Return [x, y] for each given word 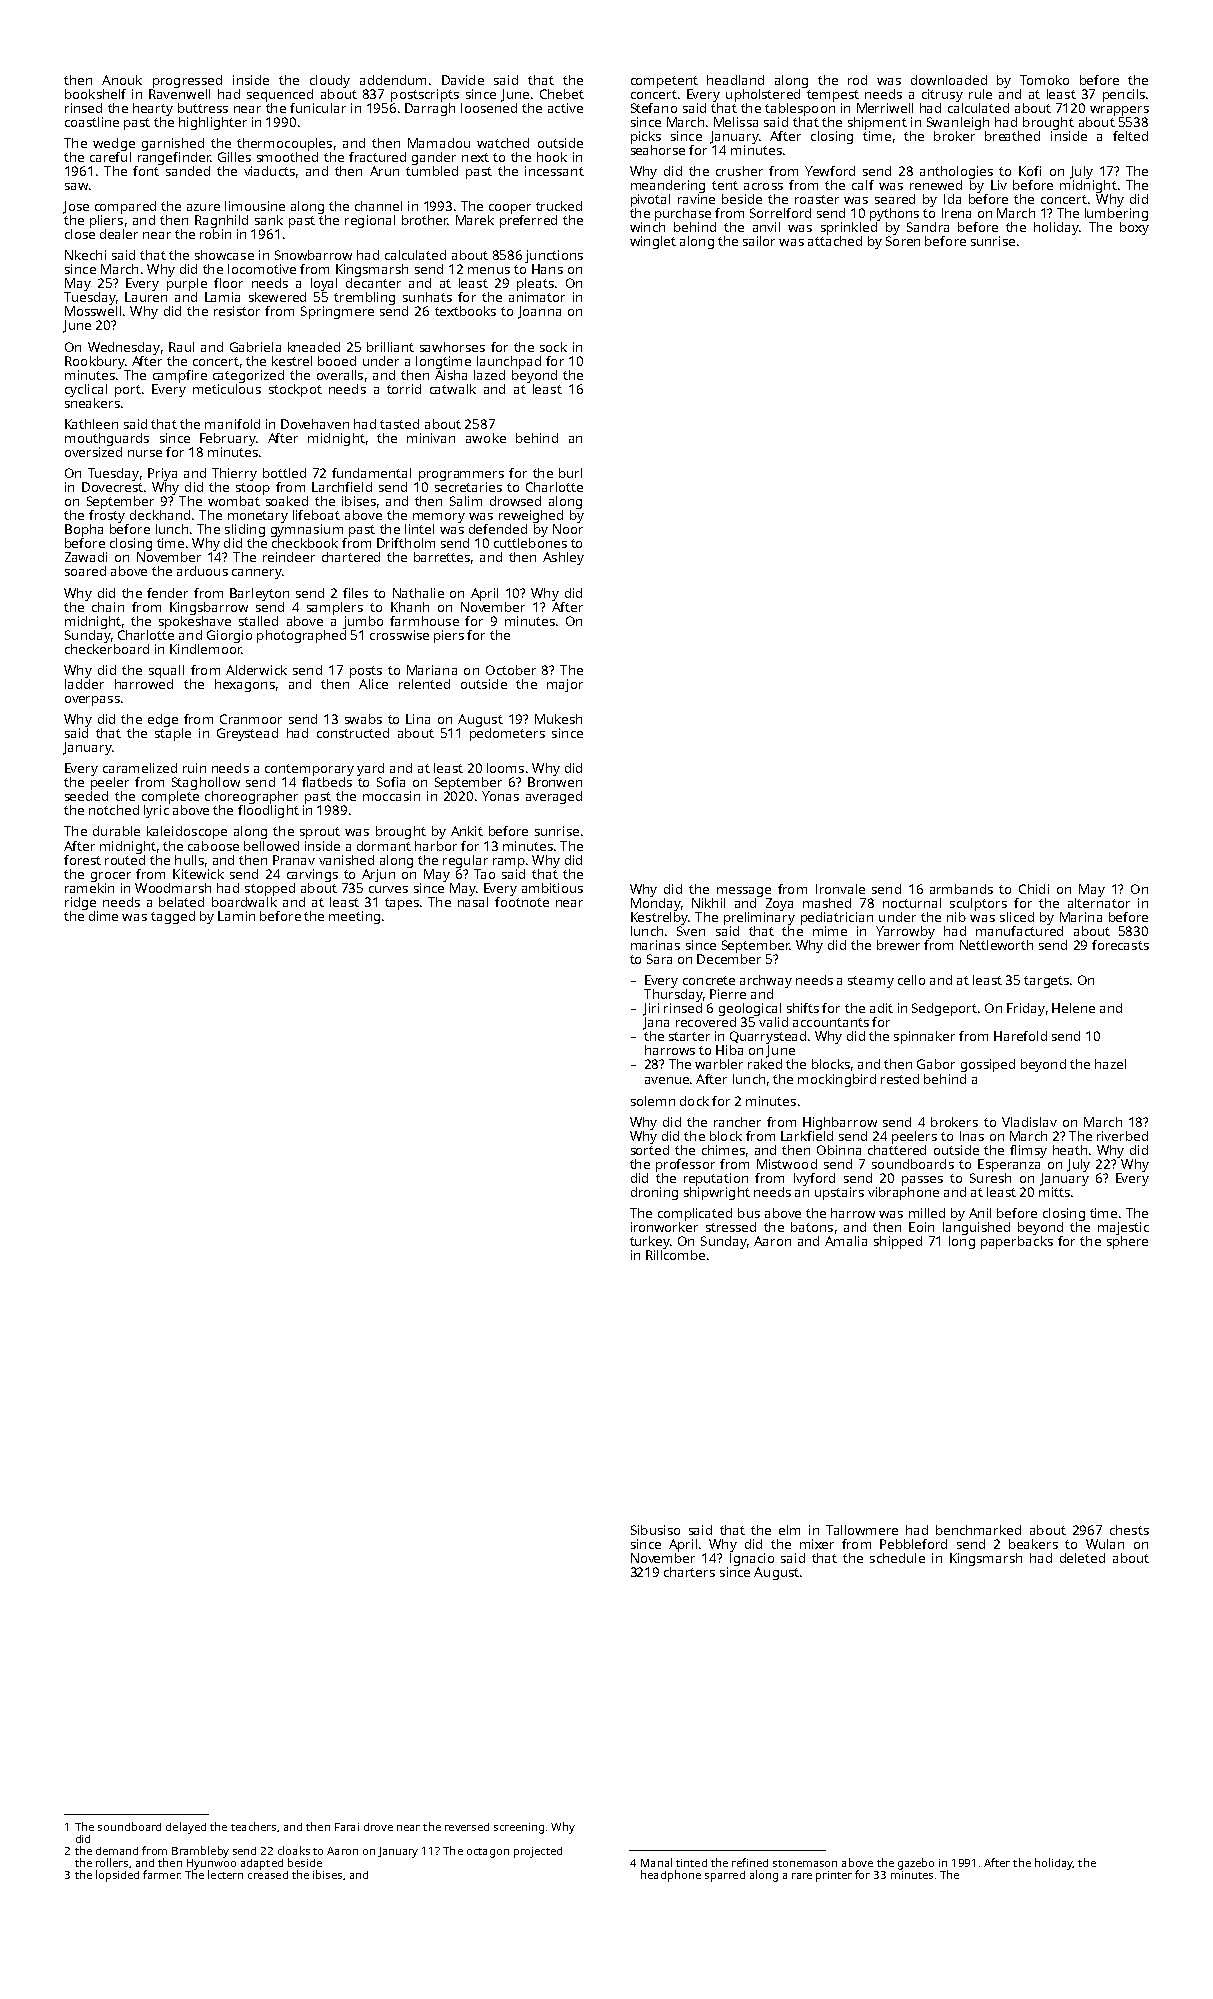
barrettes [442, 557]
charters [689, 1572]
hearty [153, 109]
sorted [650, 1150]
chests [1129, 1530]
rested [900, 1079]
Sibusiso [655, 1530]
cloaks [294, 1850]
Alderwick [256, 670]
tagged [173, 917]
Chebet [562, 94]
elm [789, 1530]
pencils [1124, 95]
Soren [903, 241]
